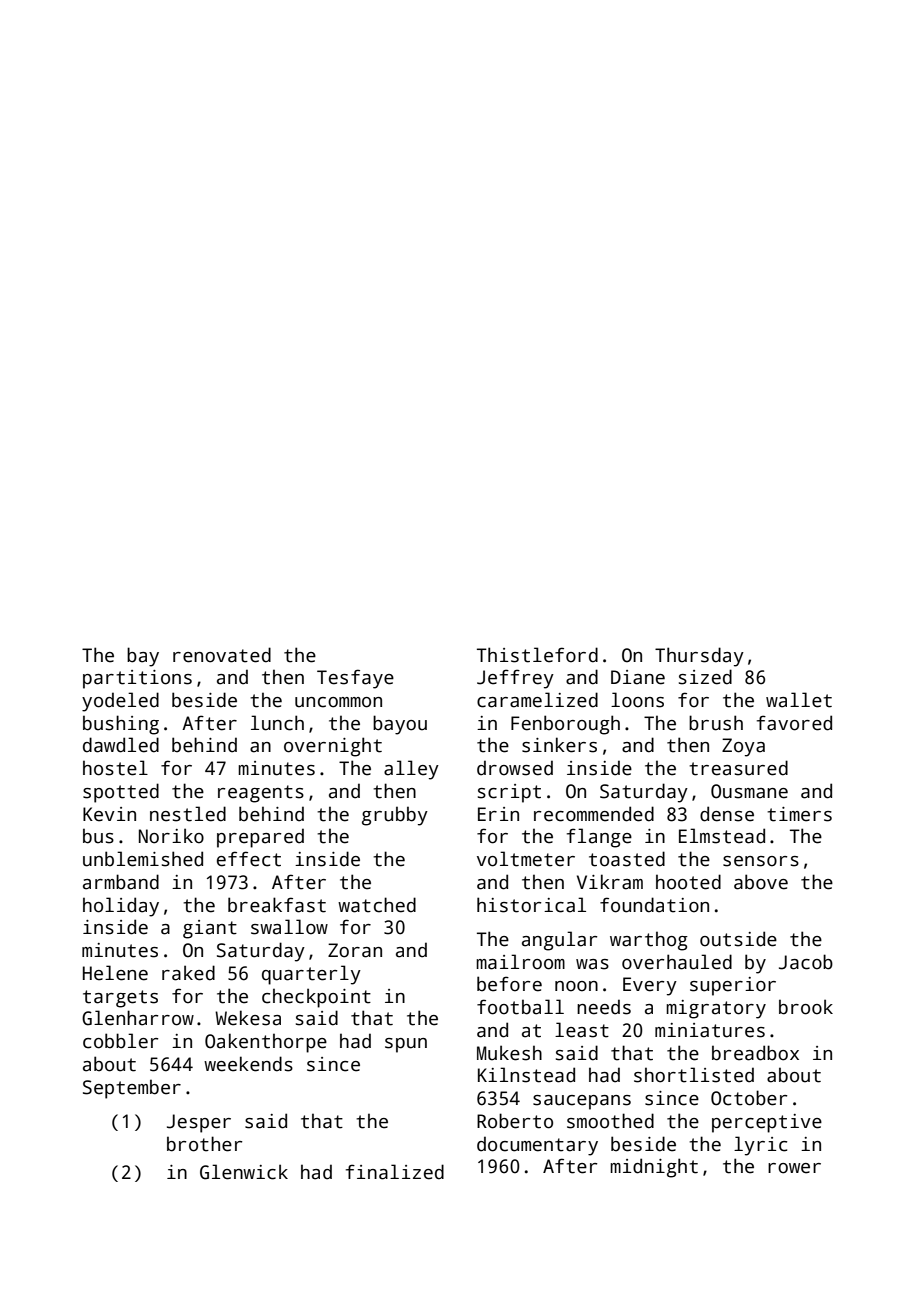  I want to click on renovated, so click(222, 655).
